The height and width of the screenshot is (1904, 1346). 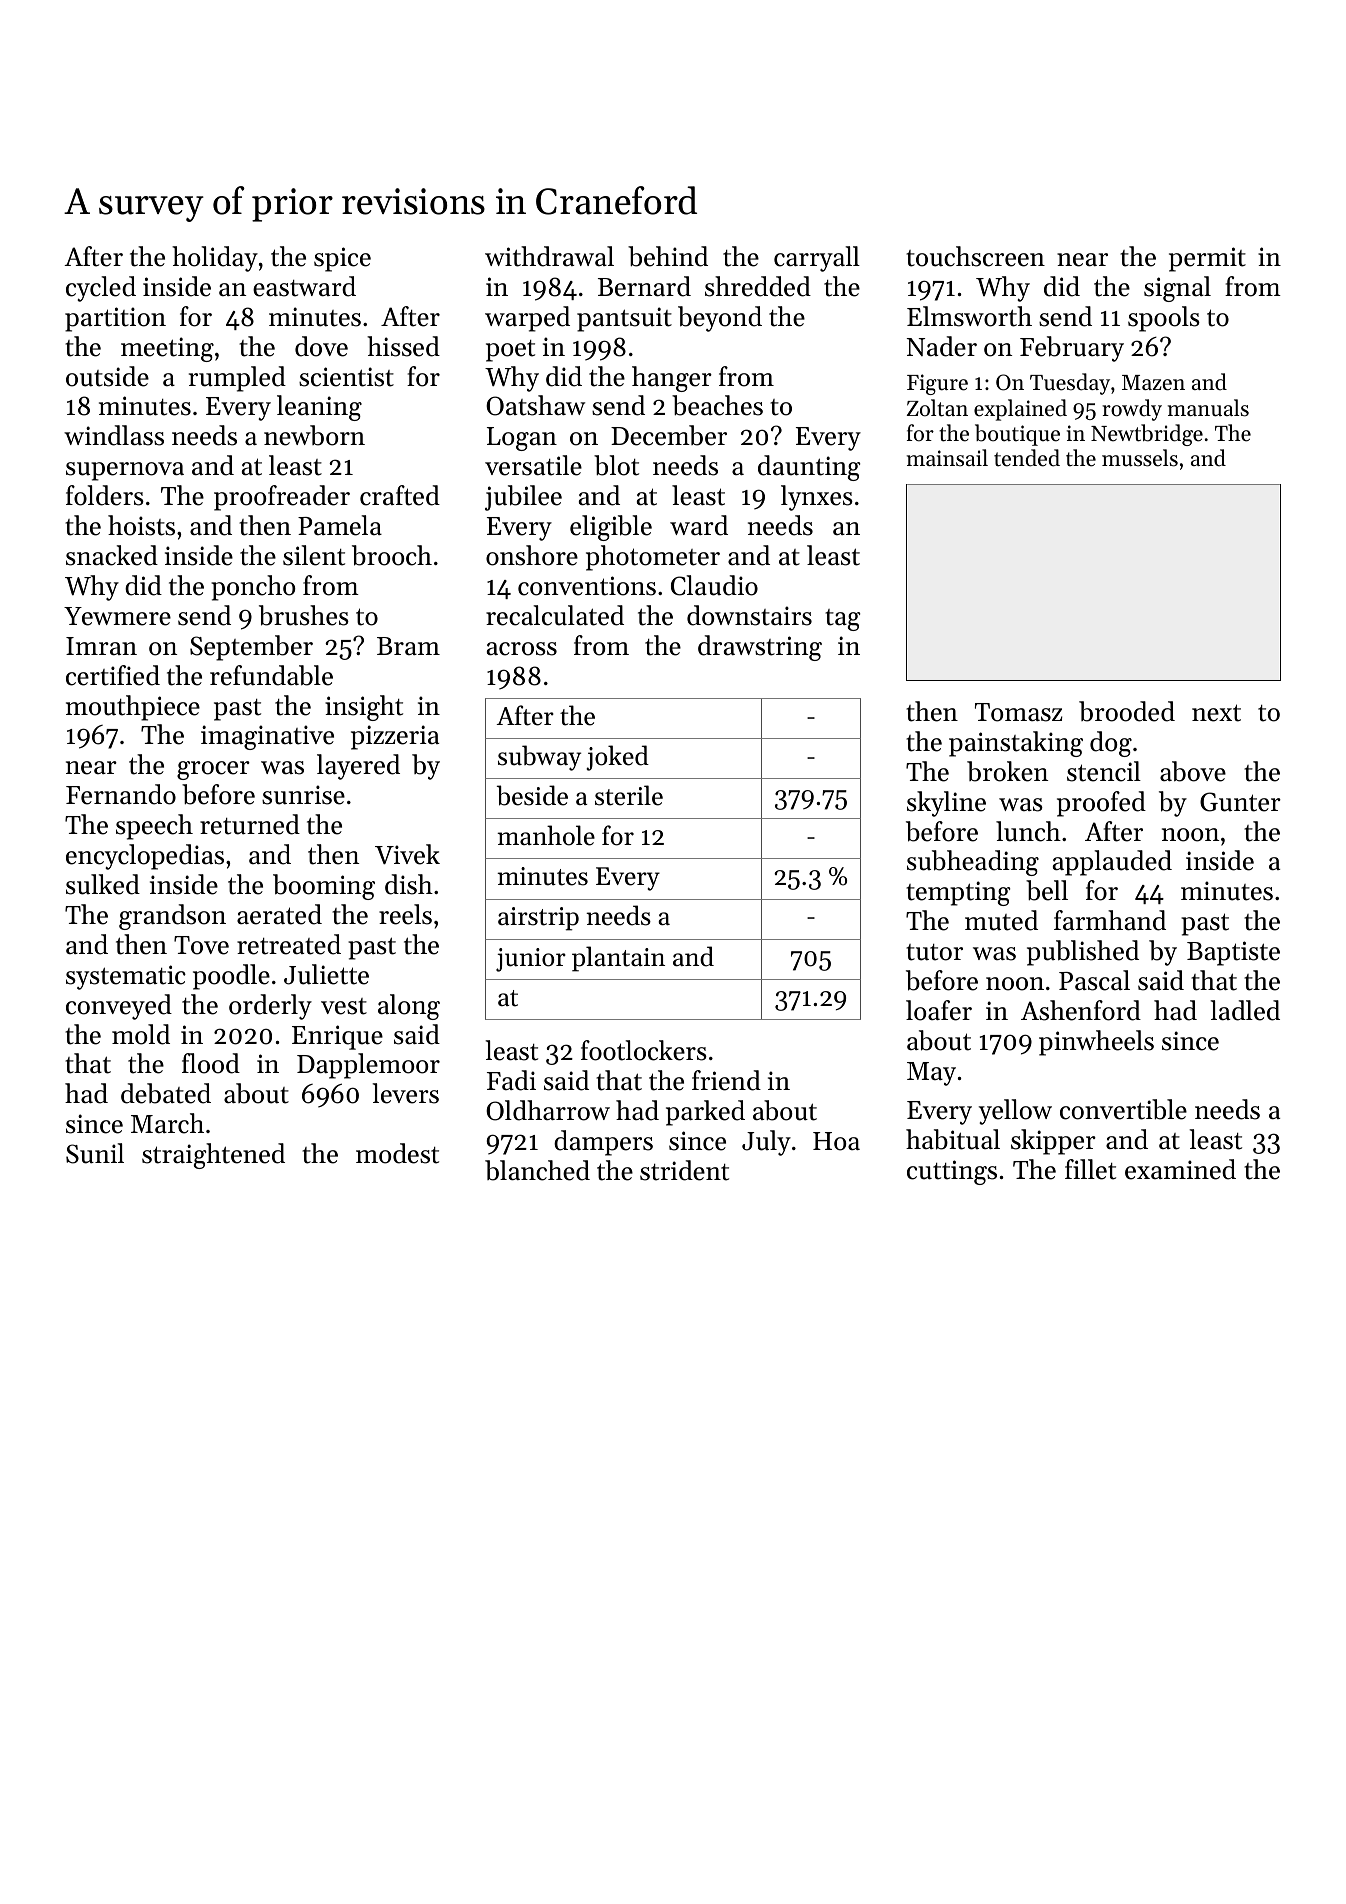 I want to click on blanched, so click(x=537, y=1170).
